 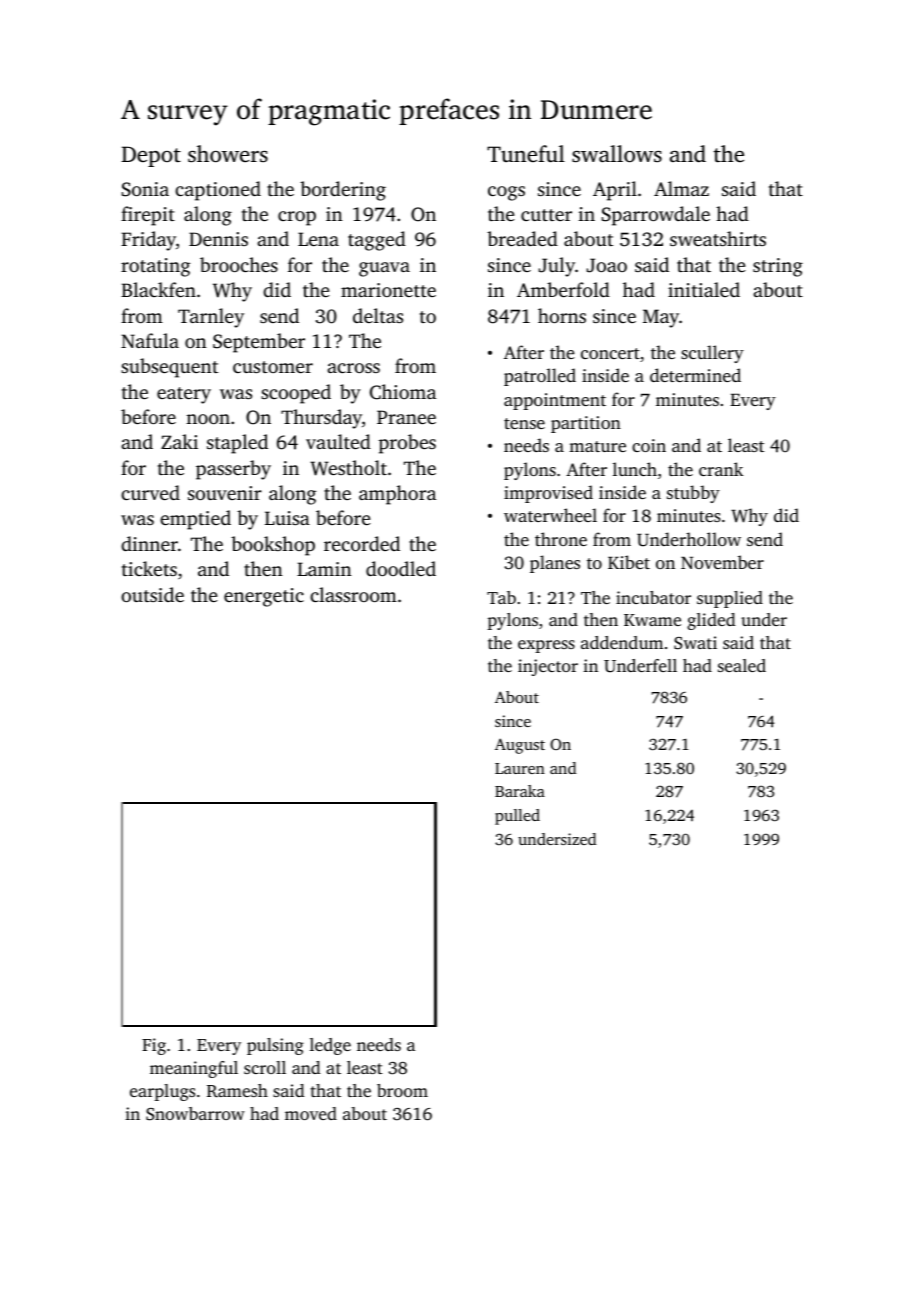 I want to click on pulled, so click(x=517, y=817).
